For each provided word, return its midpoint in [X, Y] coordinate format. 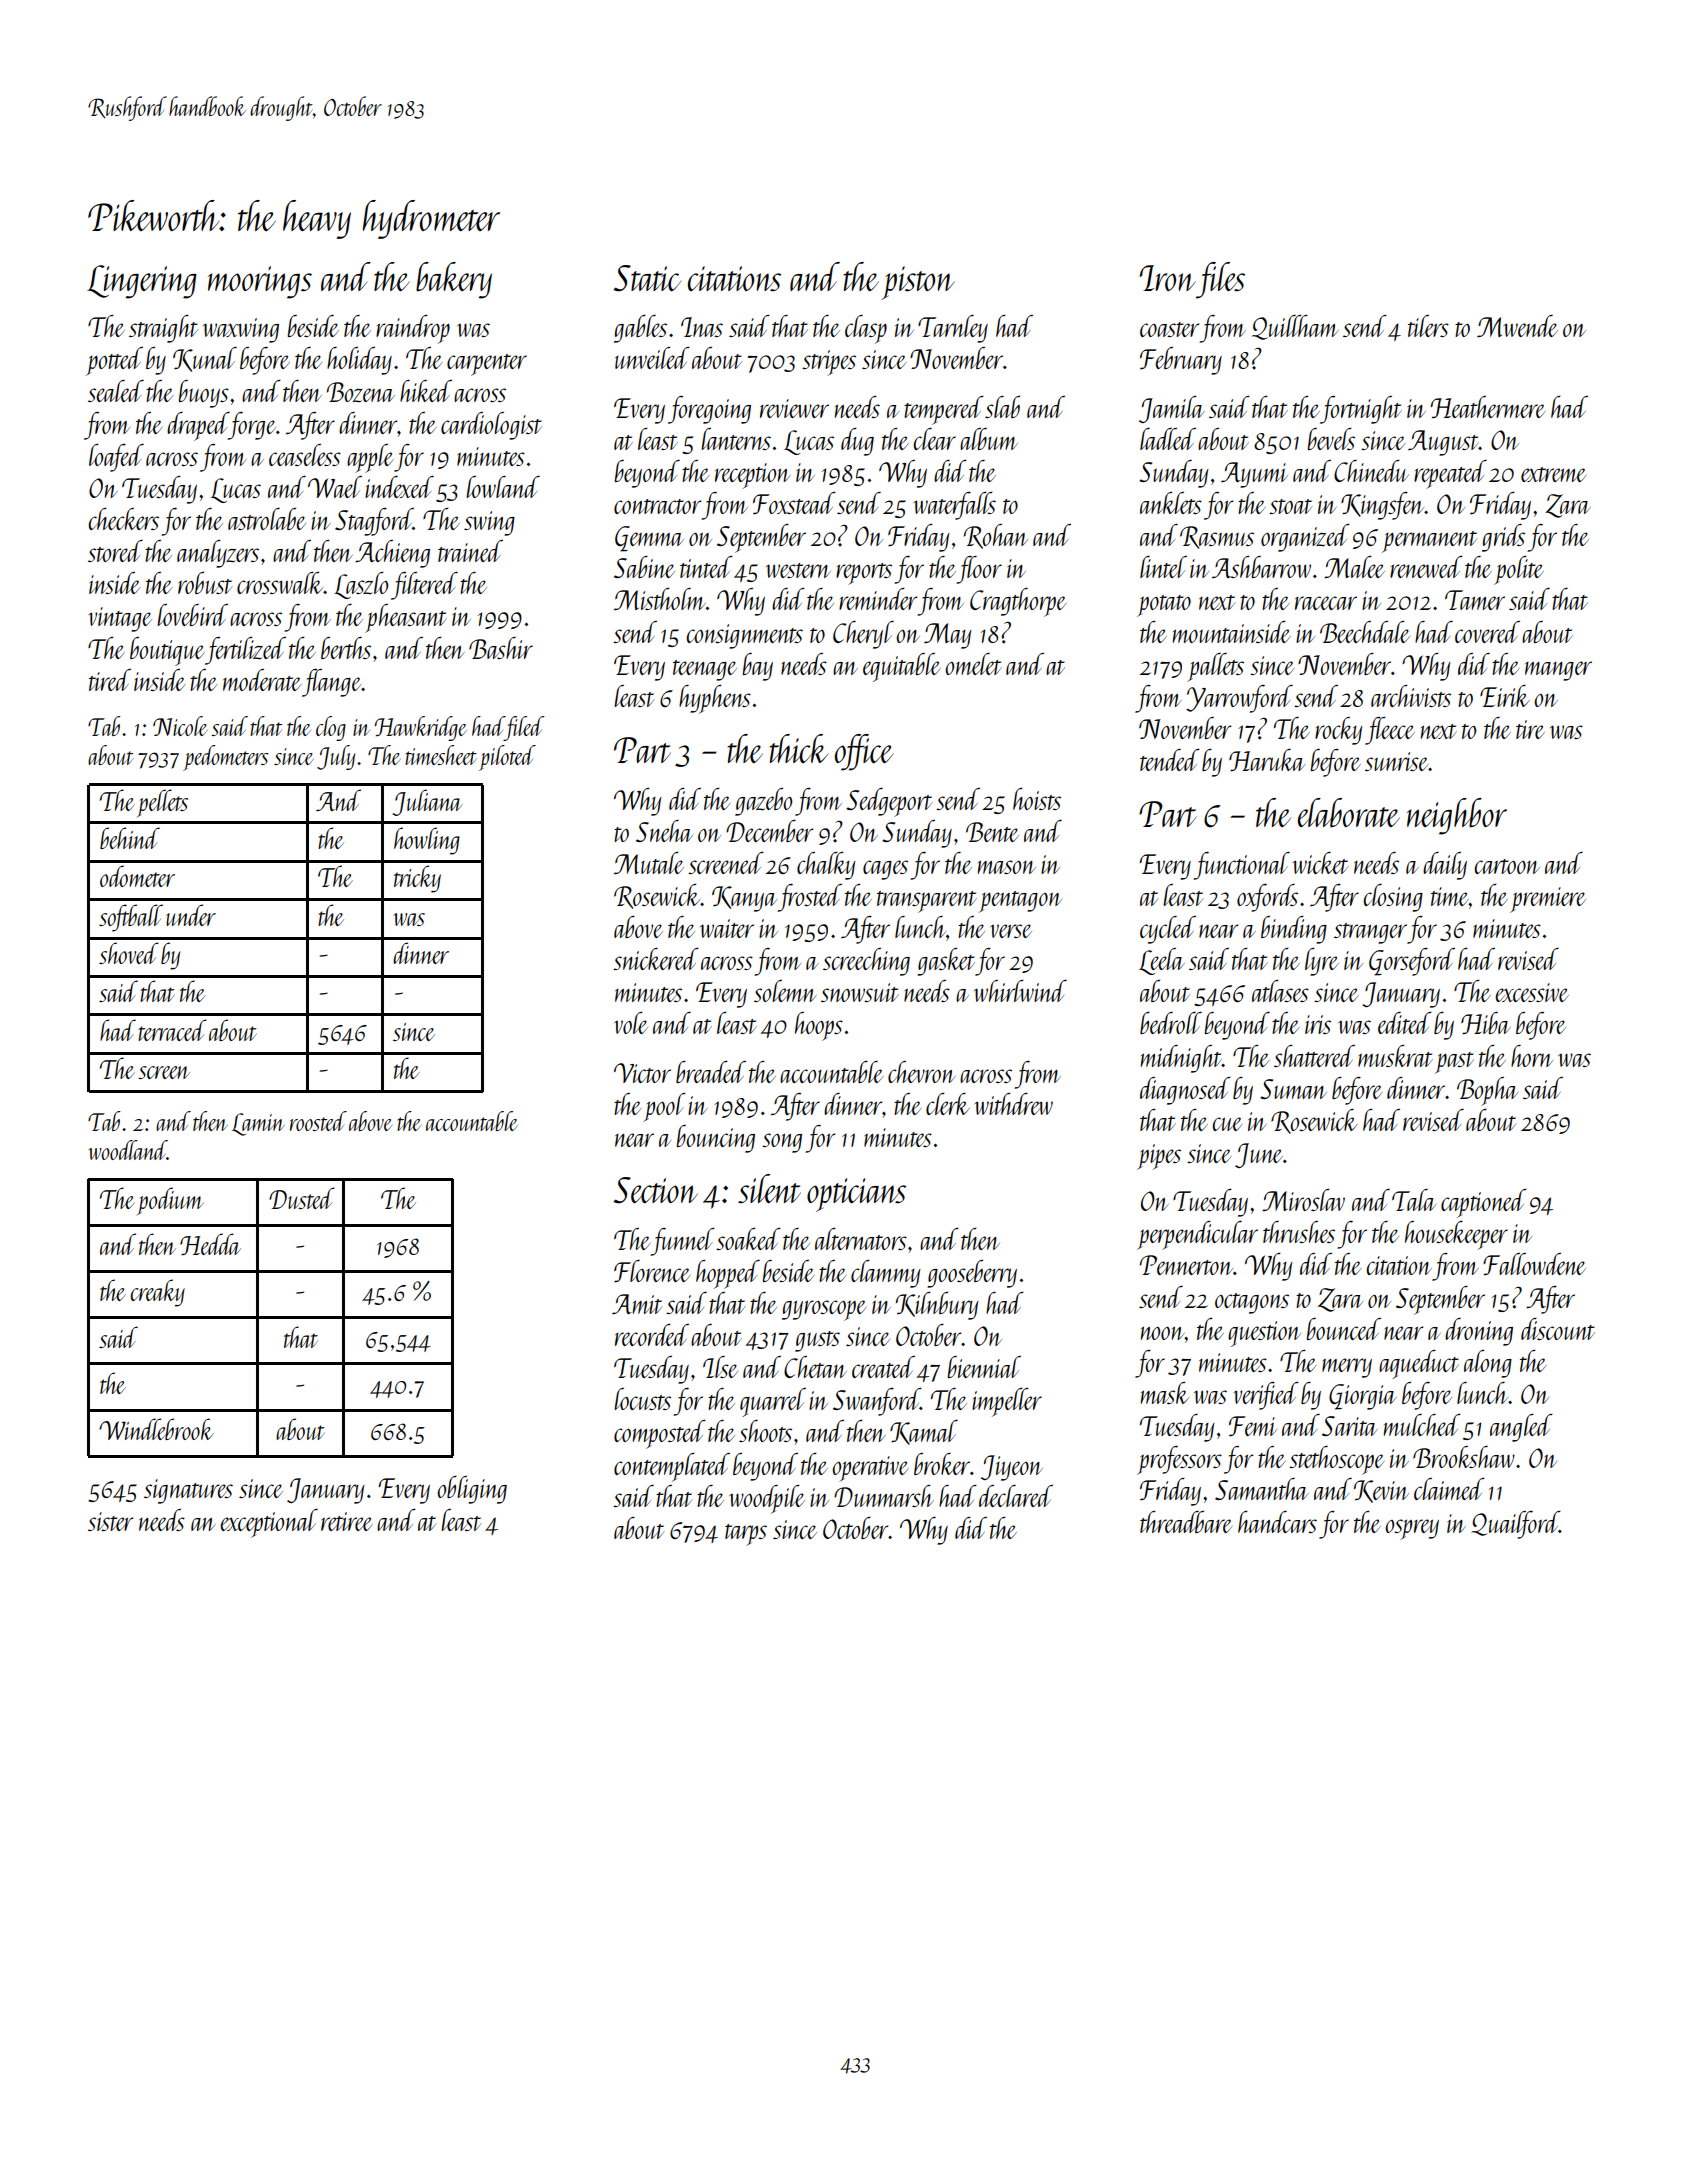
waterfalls [954, 506]
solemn [785, 991]
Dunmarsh [884, 1496]
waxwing [241, 330]
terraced [172, 1030]
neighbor [1457, 816]
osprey [1412, 1529]
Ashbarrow [1261, 567]
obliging [472, 1490]
